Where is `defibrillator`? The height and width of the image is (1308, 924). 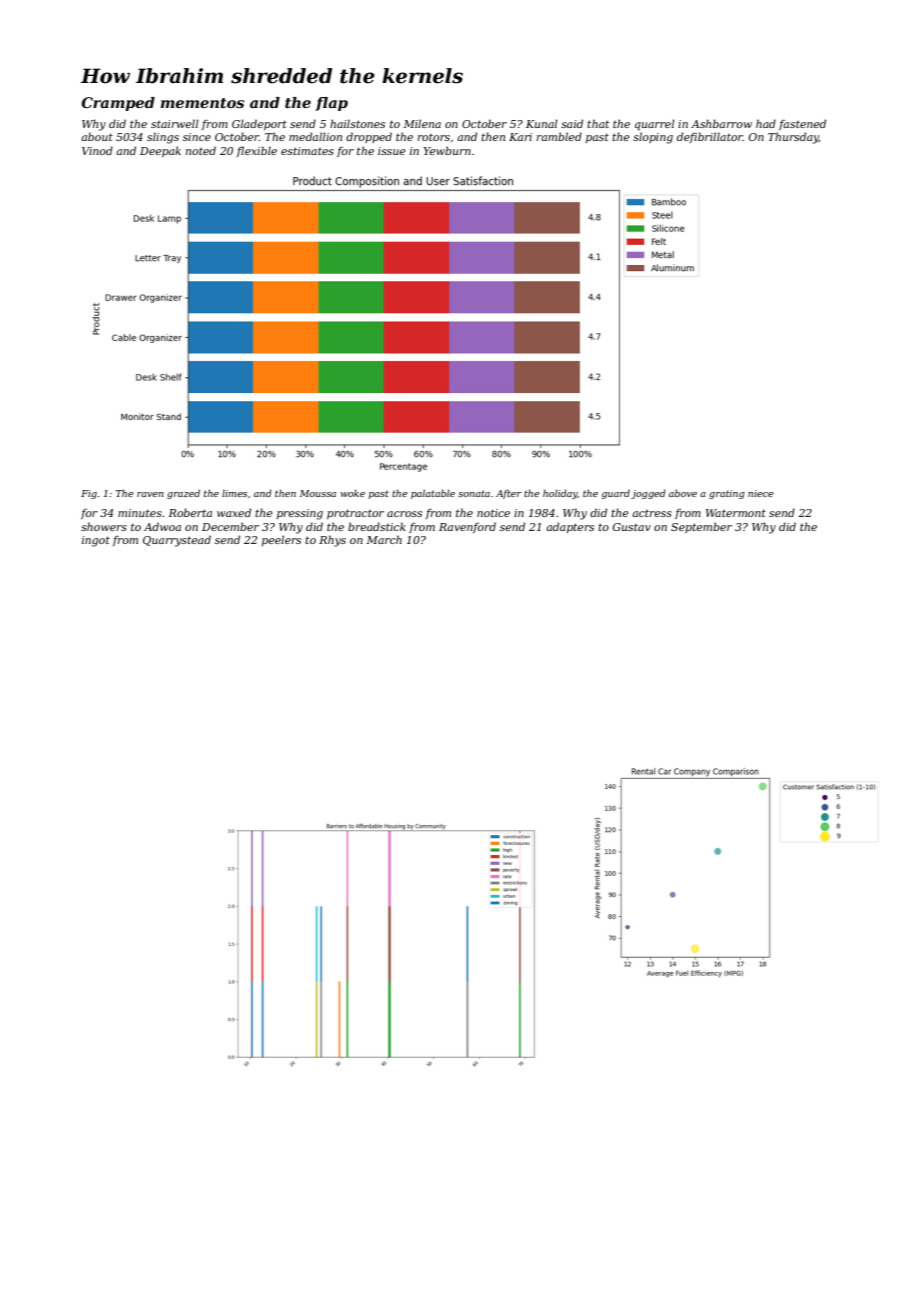 defibrillator is located at coordinates (710, 137).
